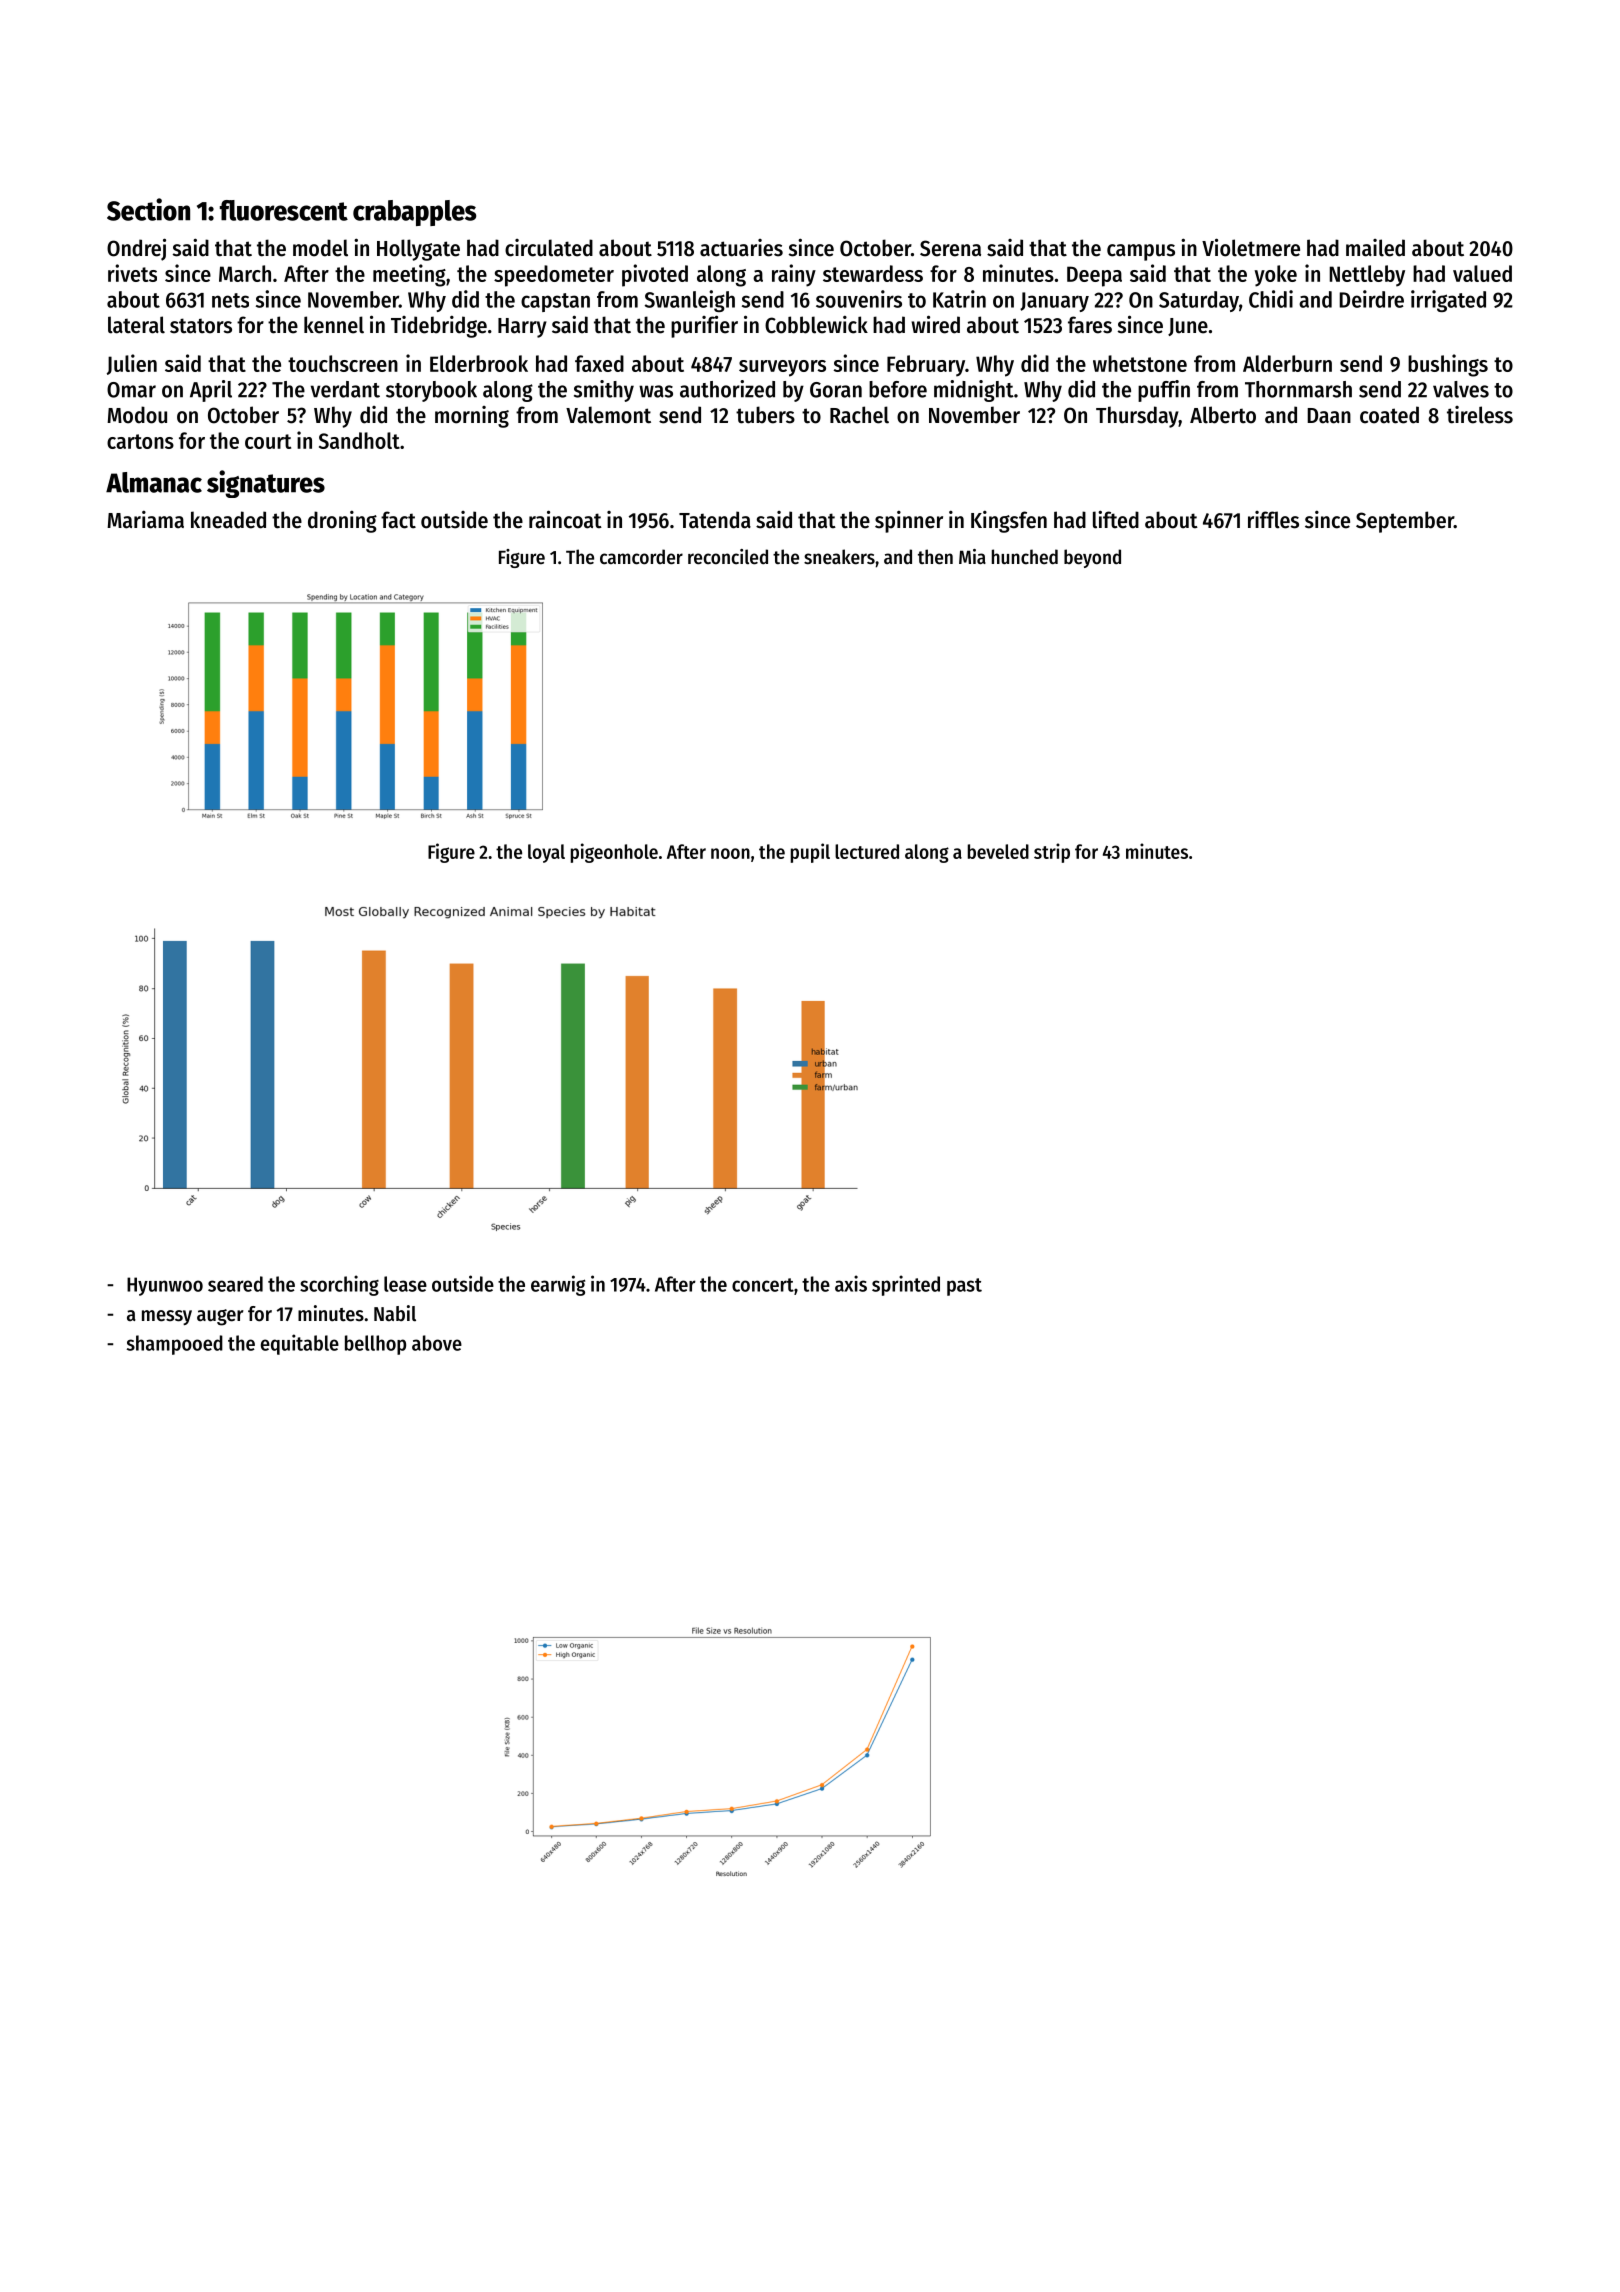 The height and width of the image is (2292, 1620). Describe the element at coordinates (1375, 248) in the image. I see `mailed` at that location.
